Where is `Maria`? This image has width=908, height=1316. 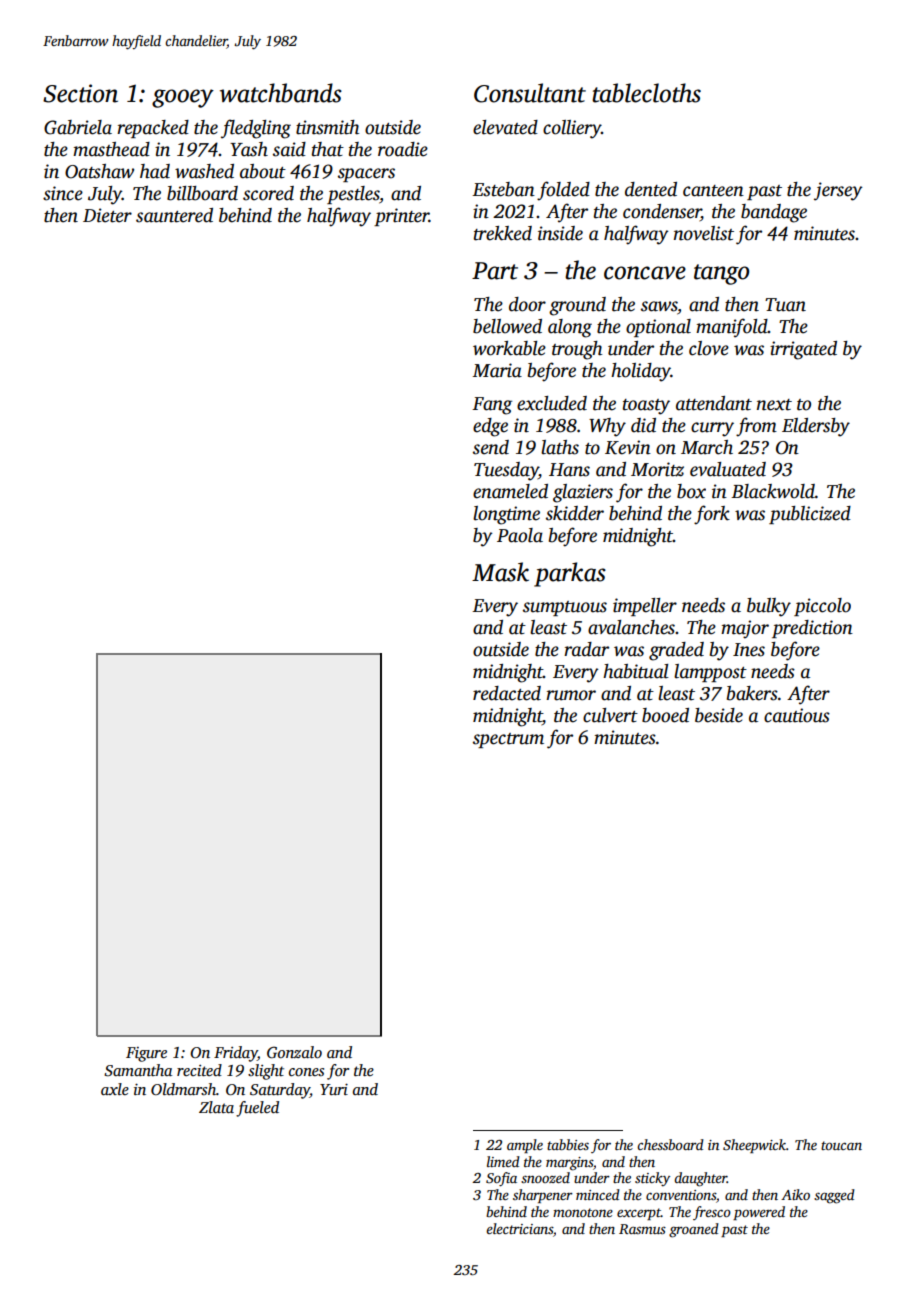
Maria is located at coordinates (497, 370).
